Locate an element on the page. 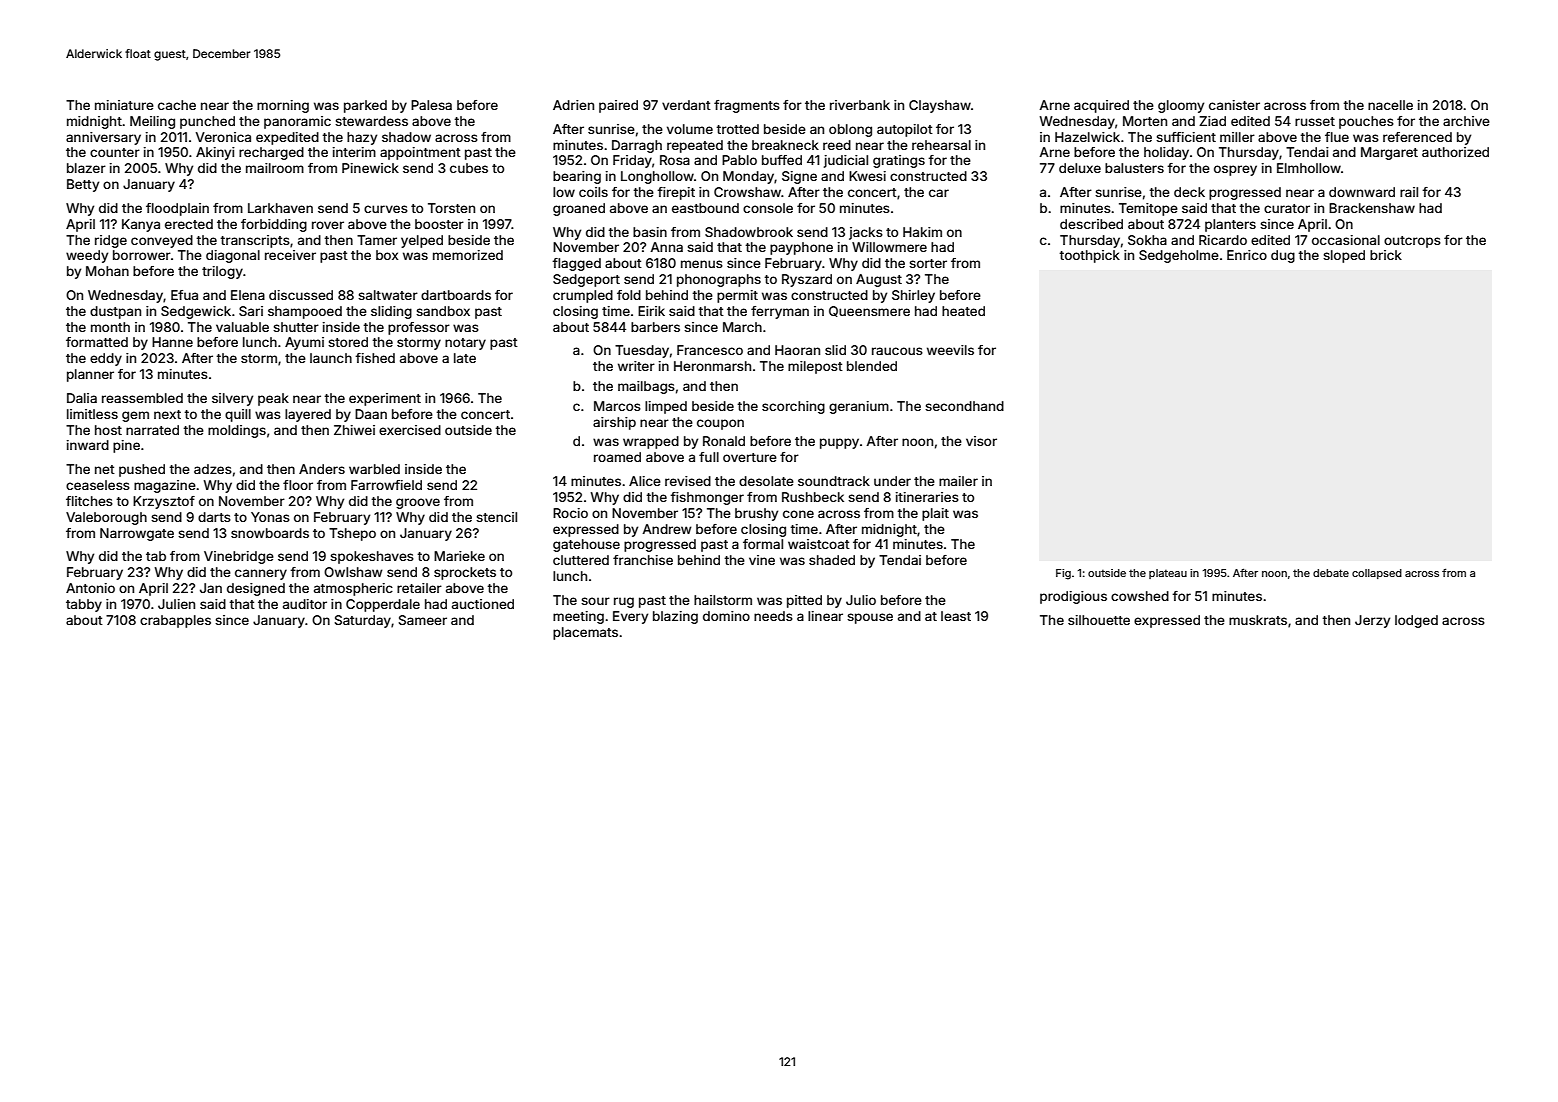 The image size is (1558, 1102). net is located at coordinates (105, 469).
